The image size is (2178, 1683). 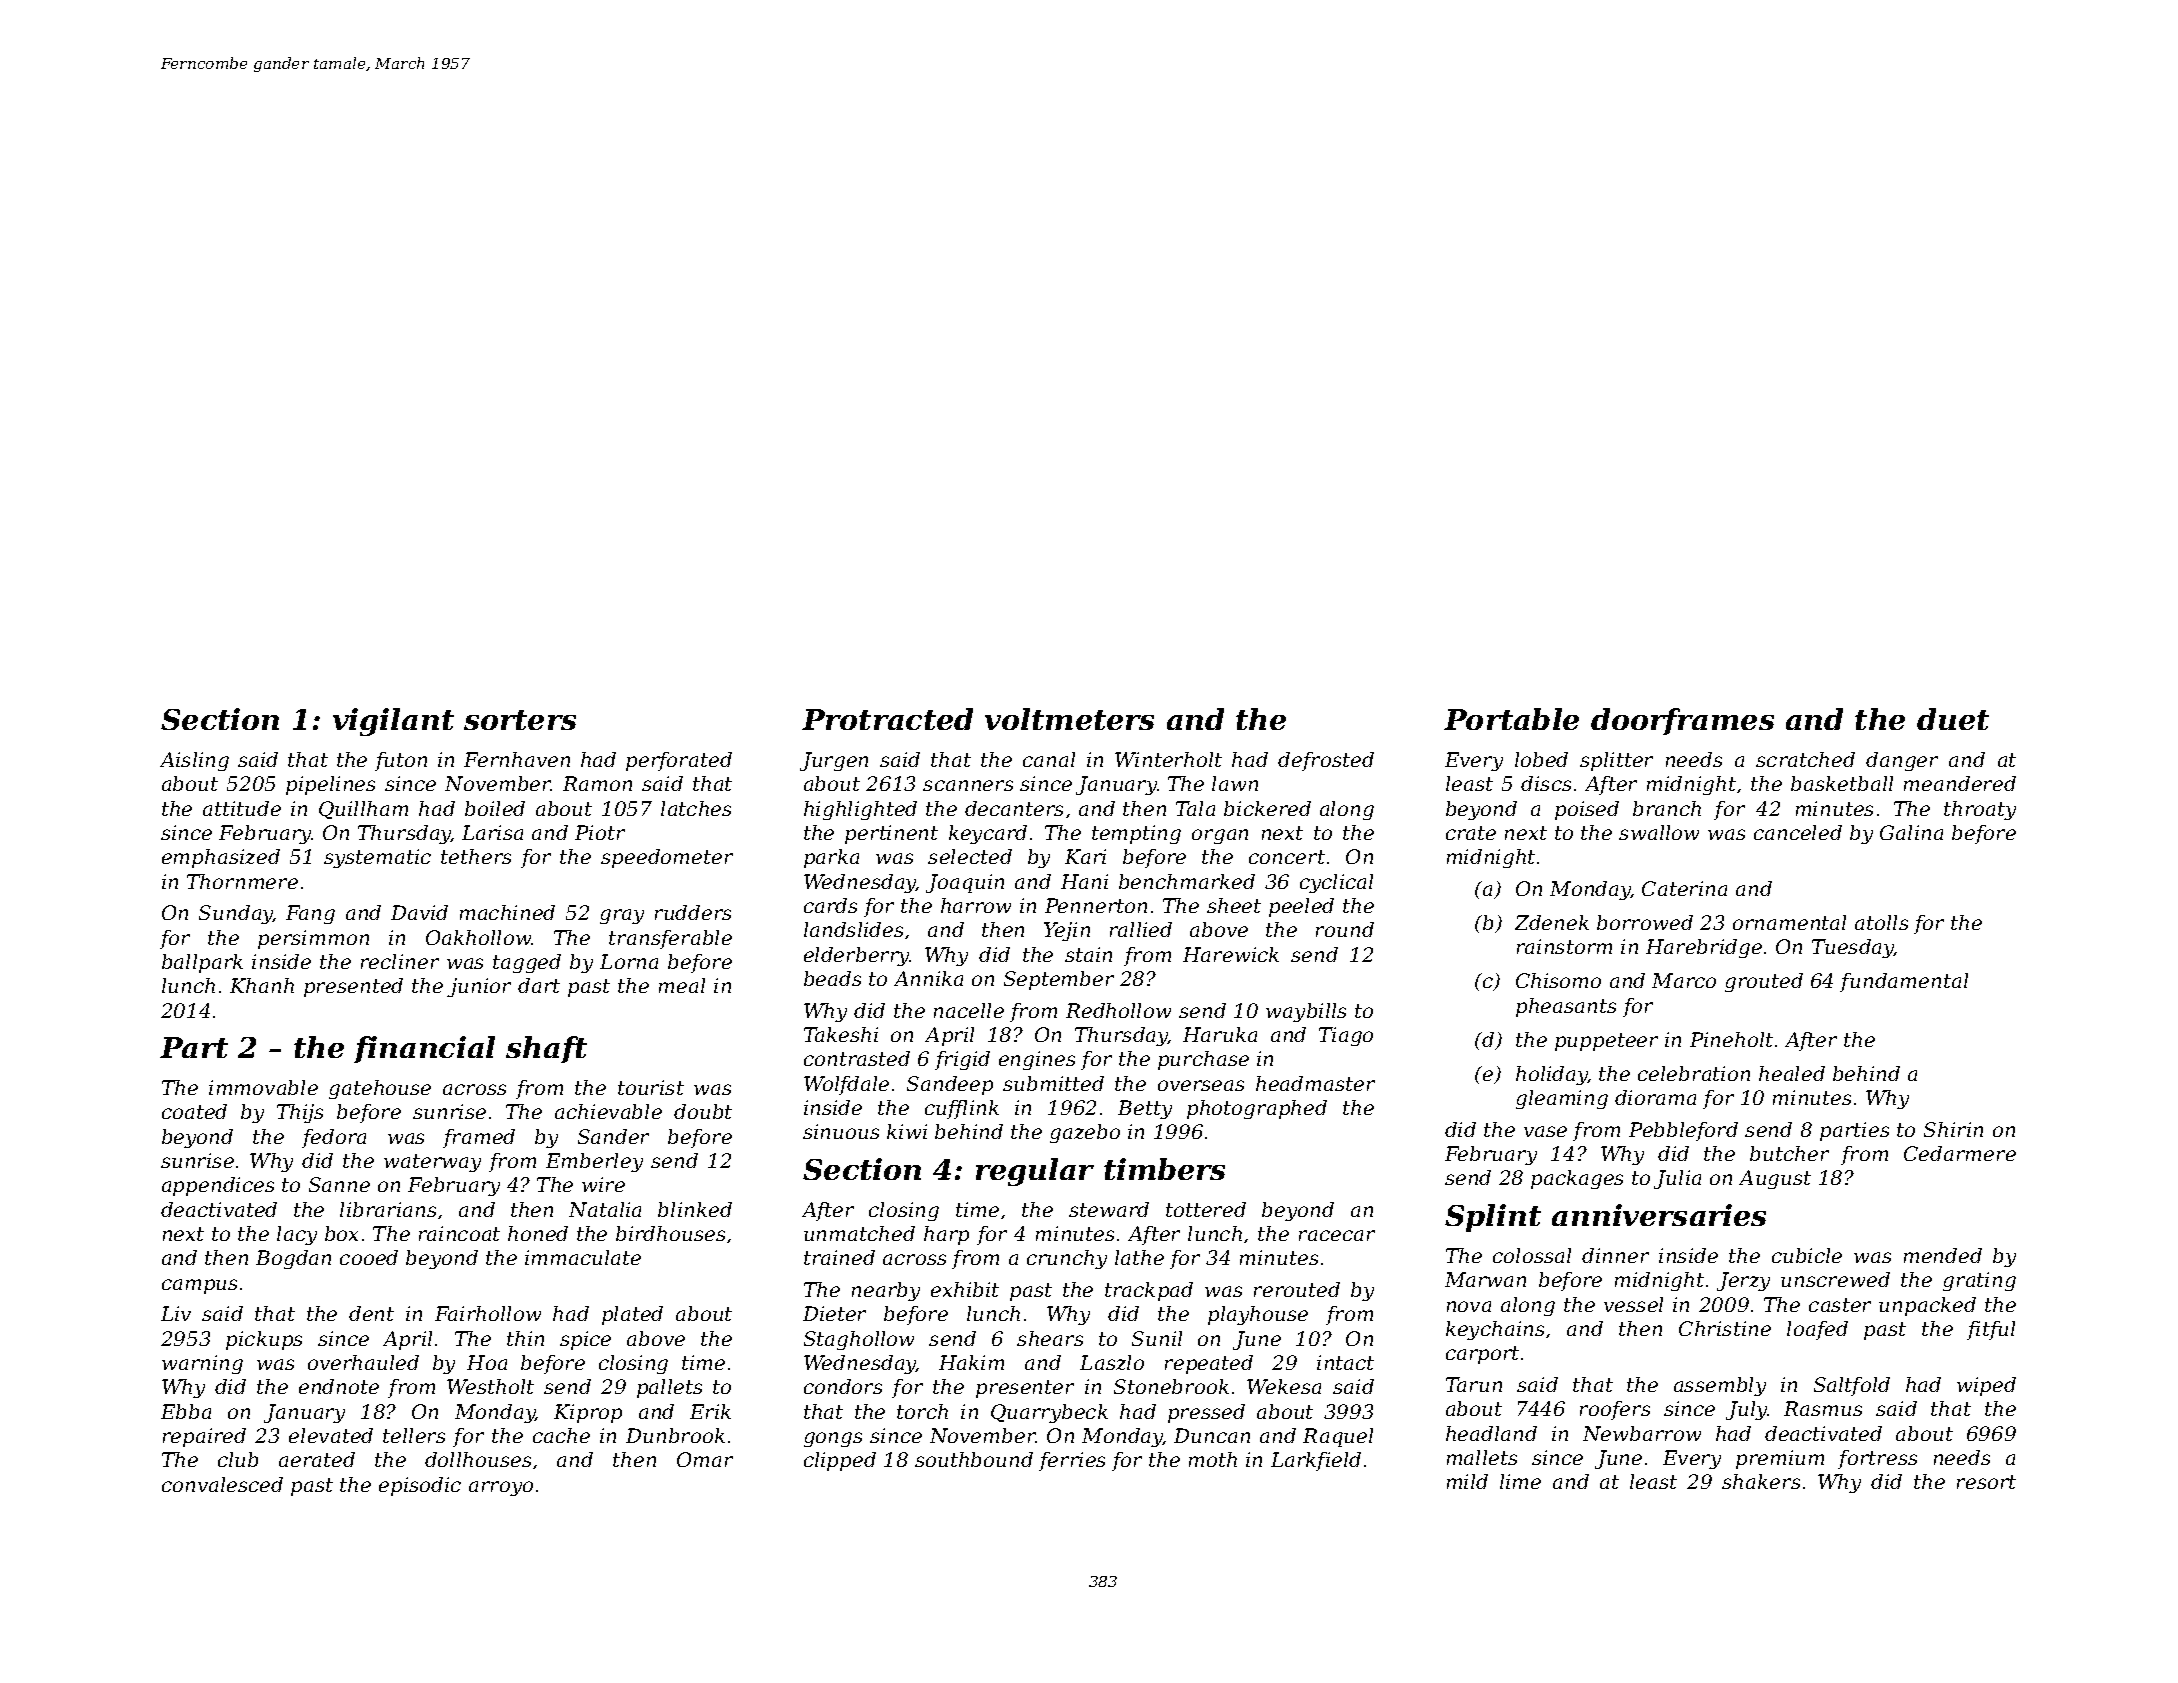 I want to click on duet, so click(x=1953, y=719).
